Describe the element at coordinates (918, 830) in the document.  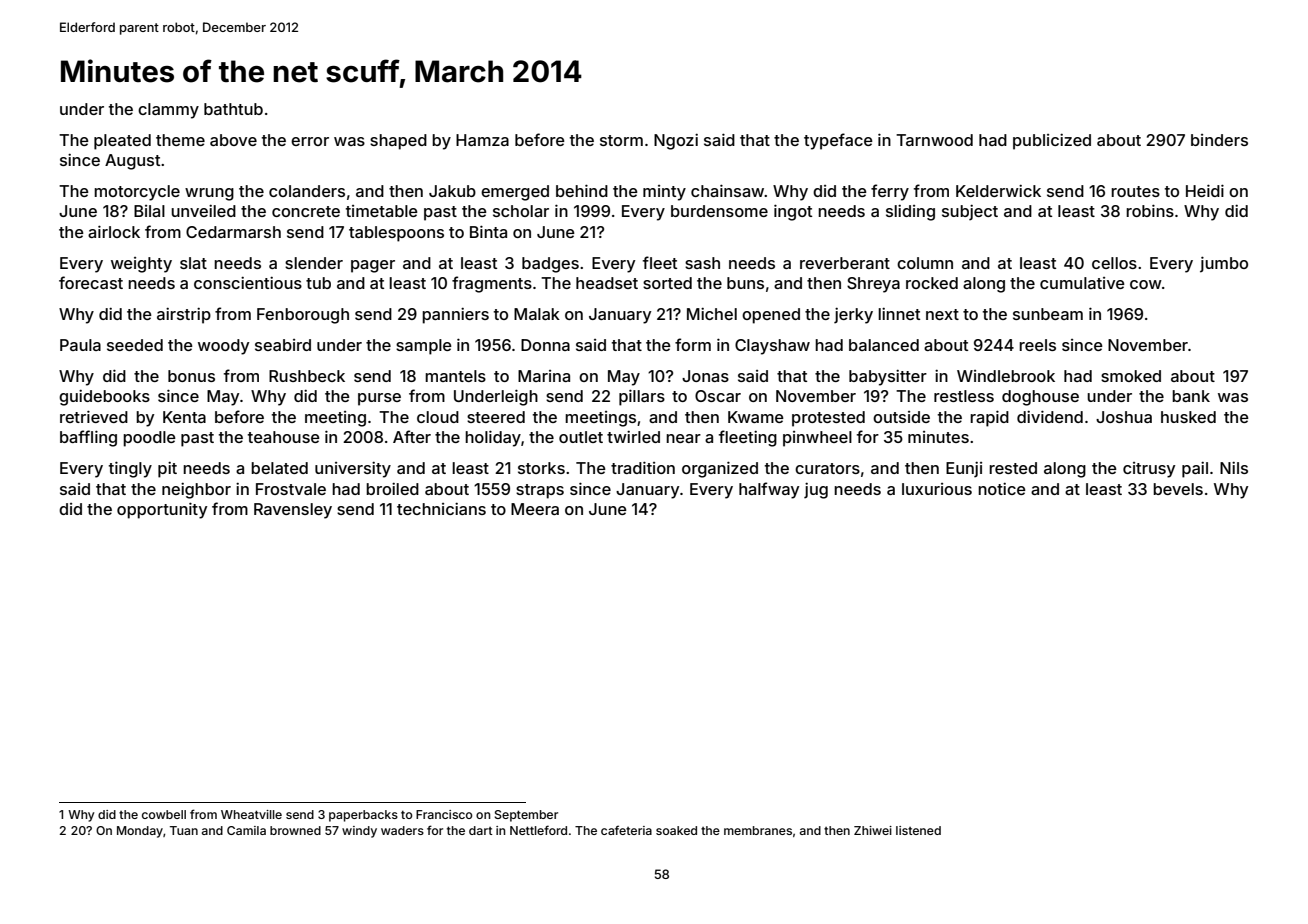
I see `listened` at that location.
